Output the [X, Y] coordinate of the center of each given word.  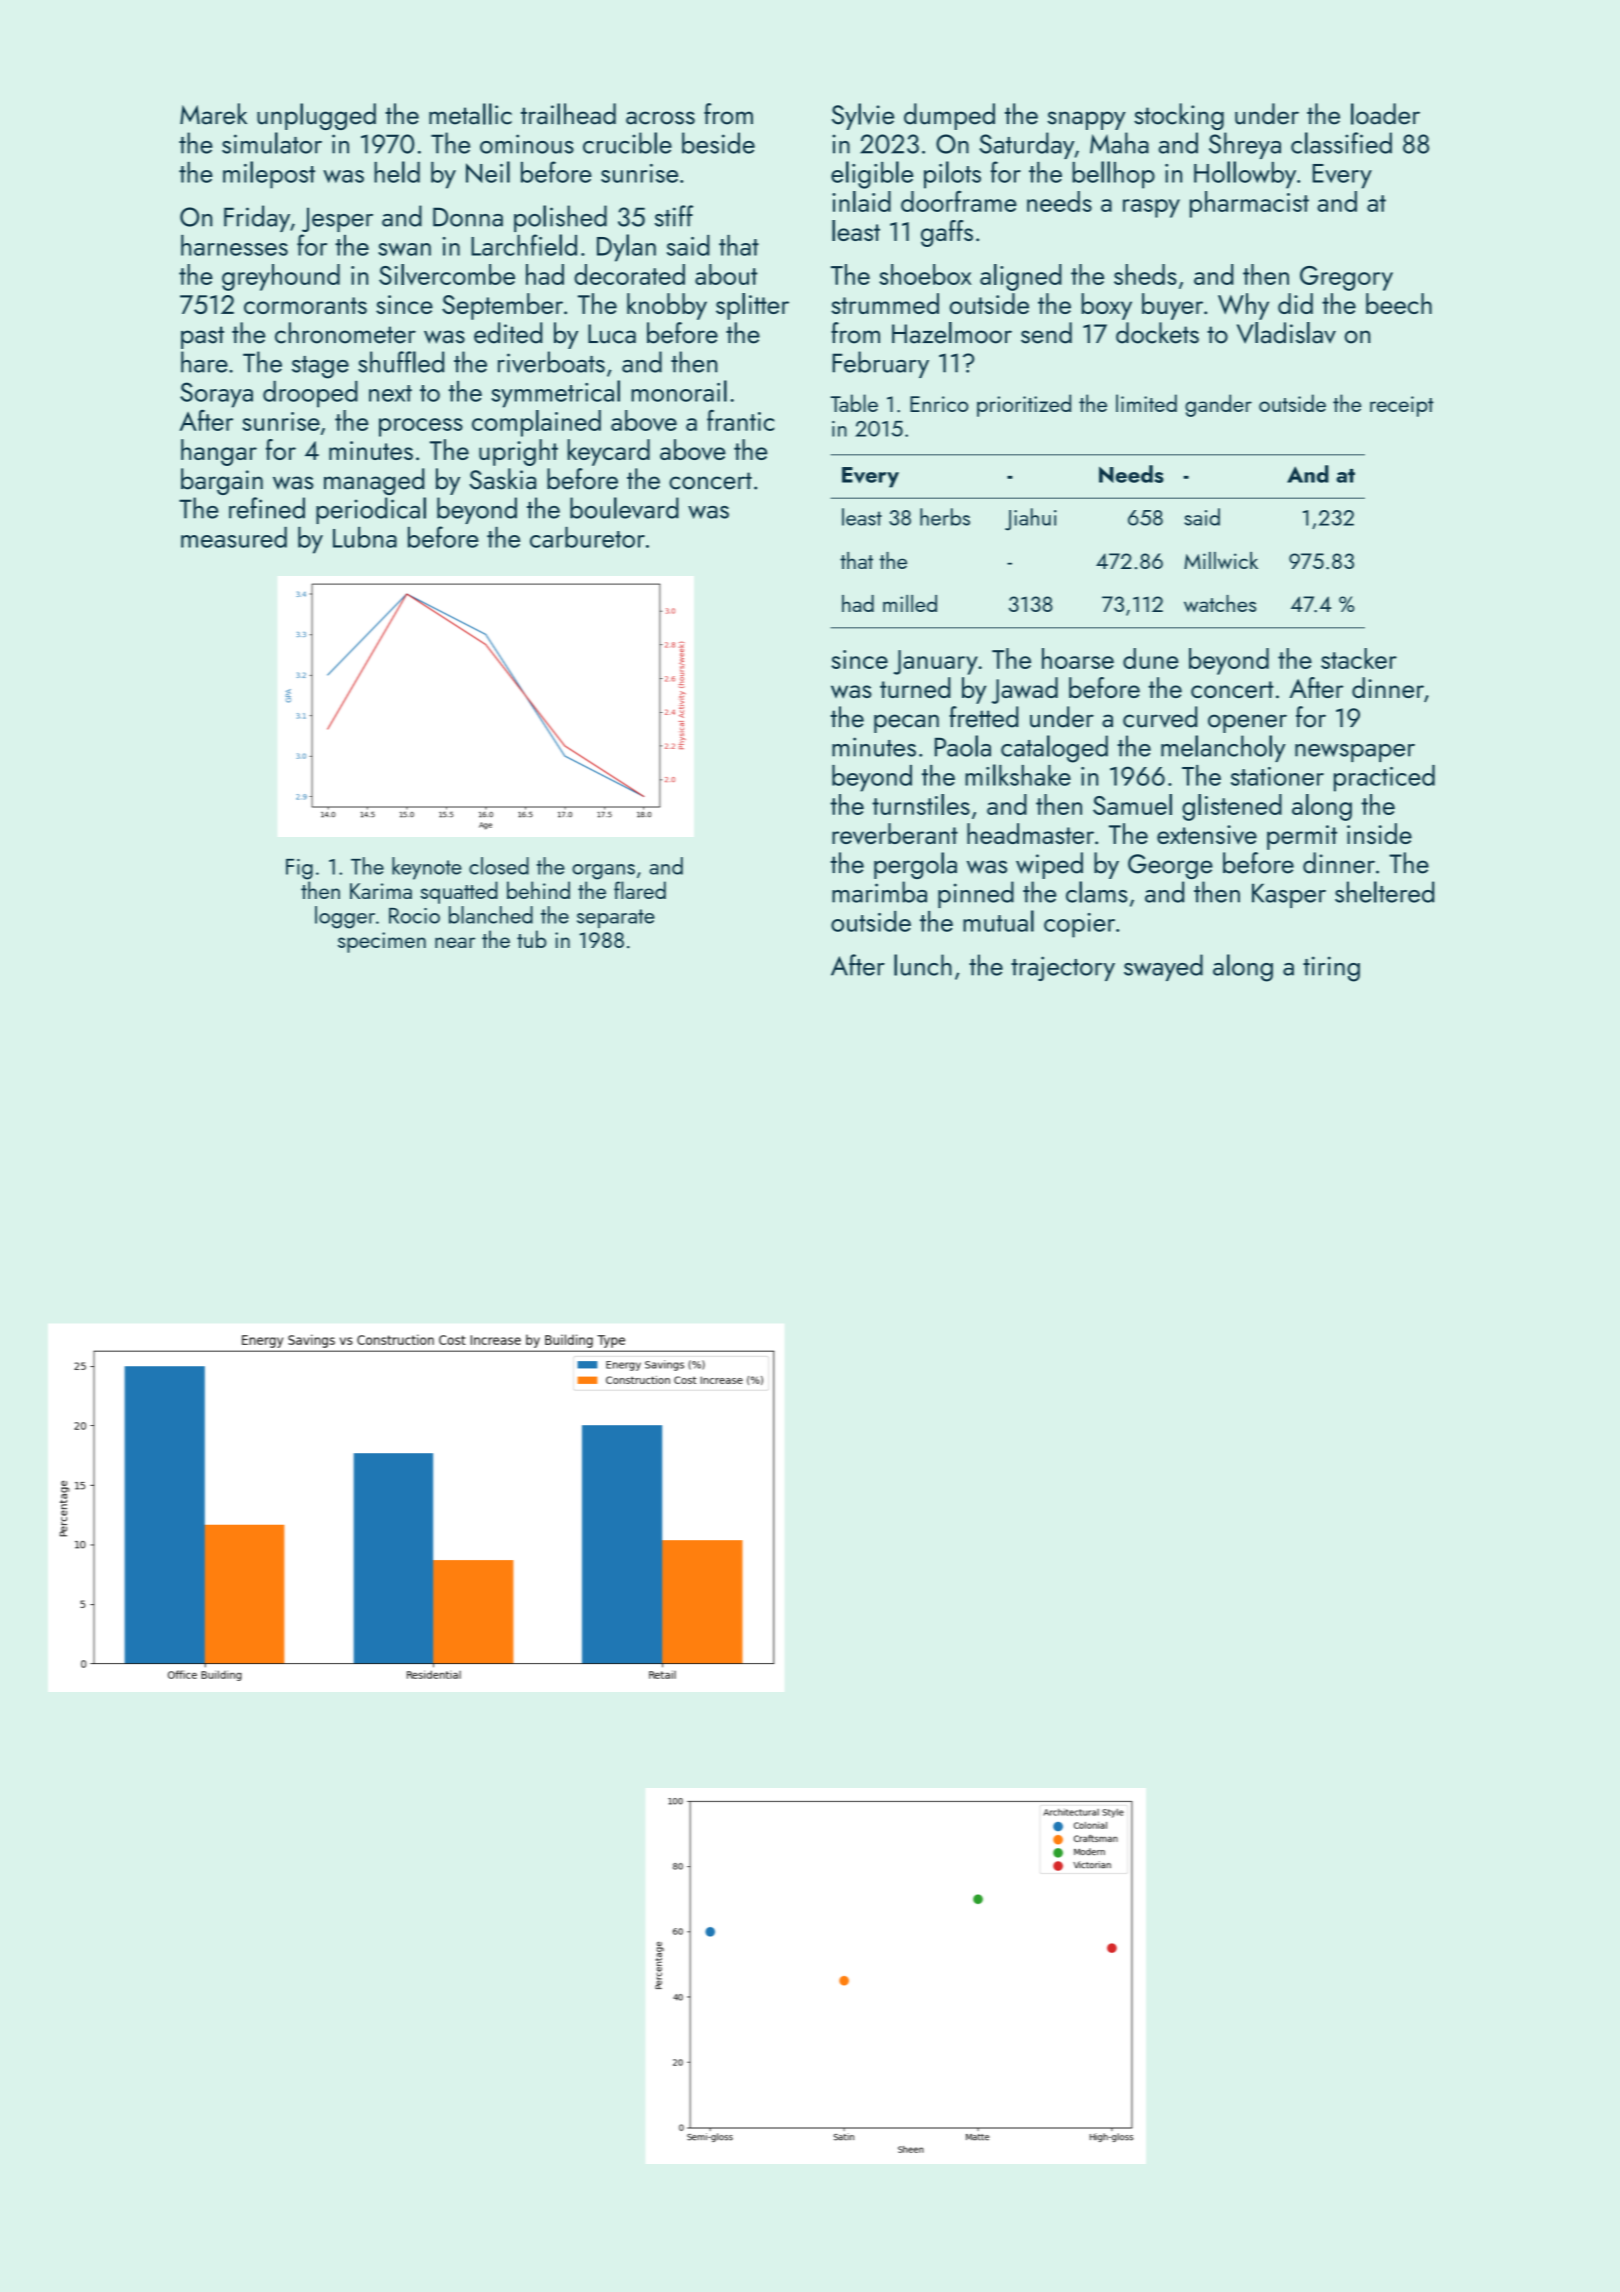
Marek [213, 114]
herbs [945, 517]
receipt [1402, 406]
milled [910, 603]
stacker [1359, 658]
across [660, 118]
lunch [923, 965]
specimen [382, 942]
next [390, 393]
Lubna [365, 537]
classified [1341, 143]
